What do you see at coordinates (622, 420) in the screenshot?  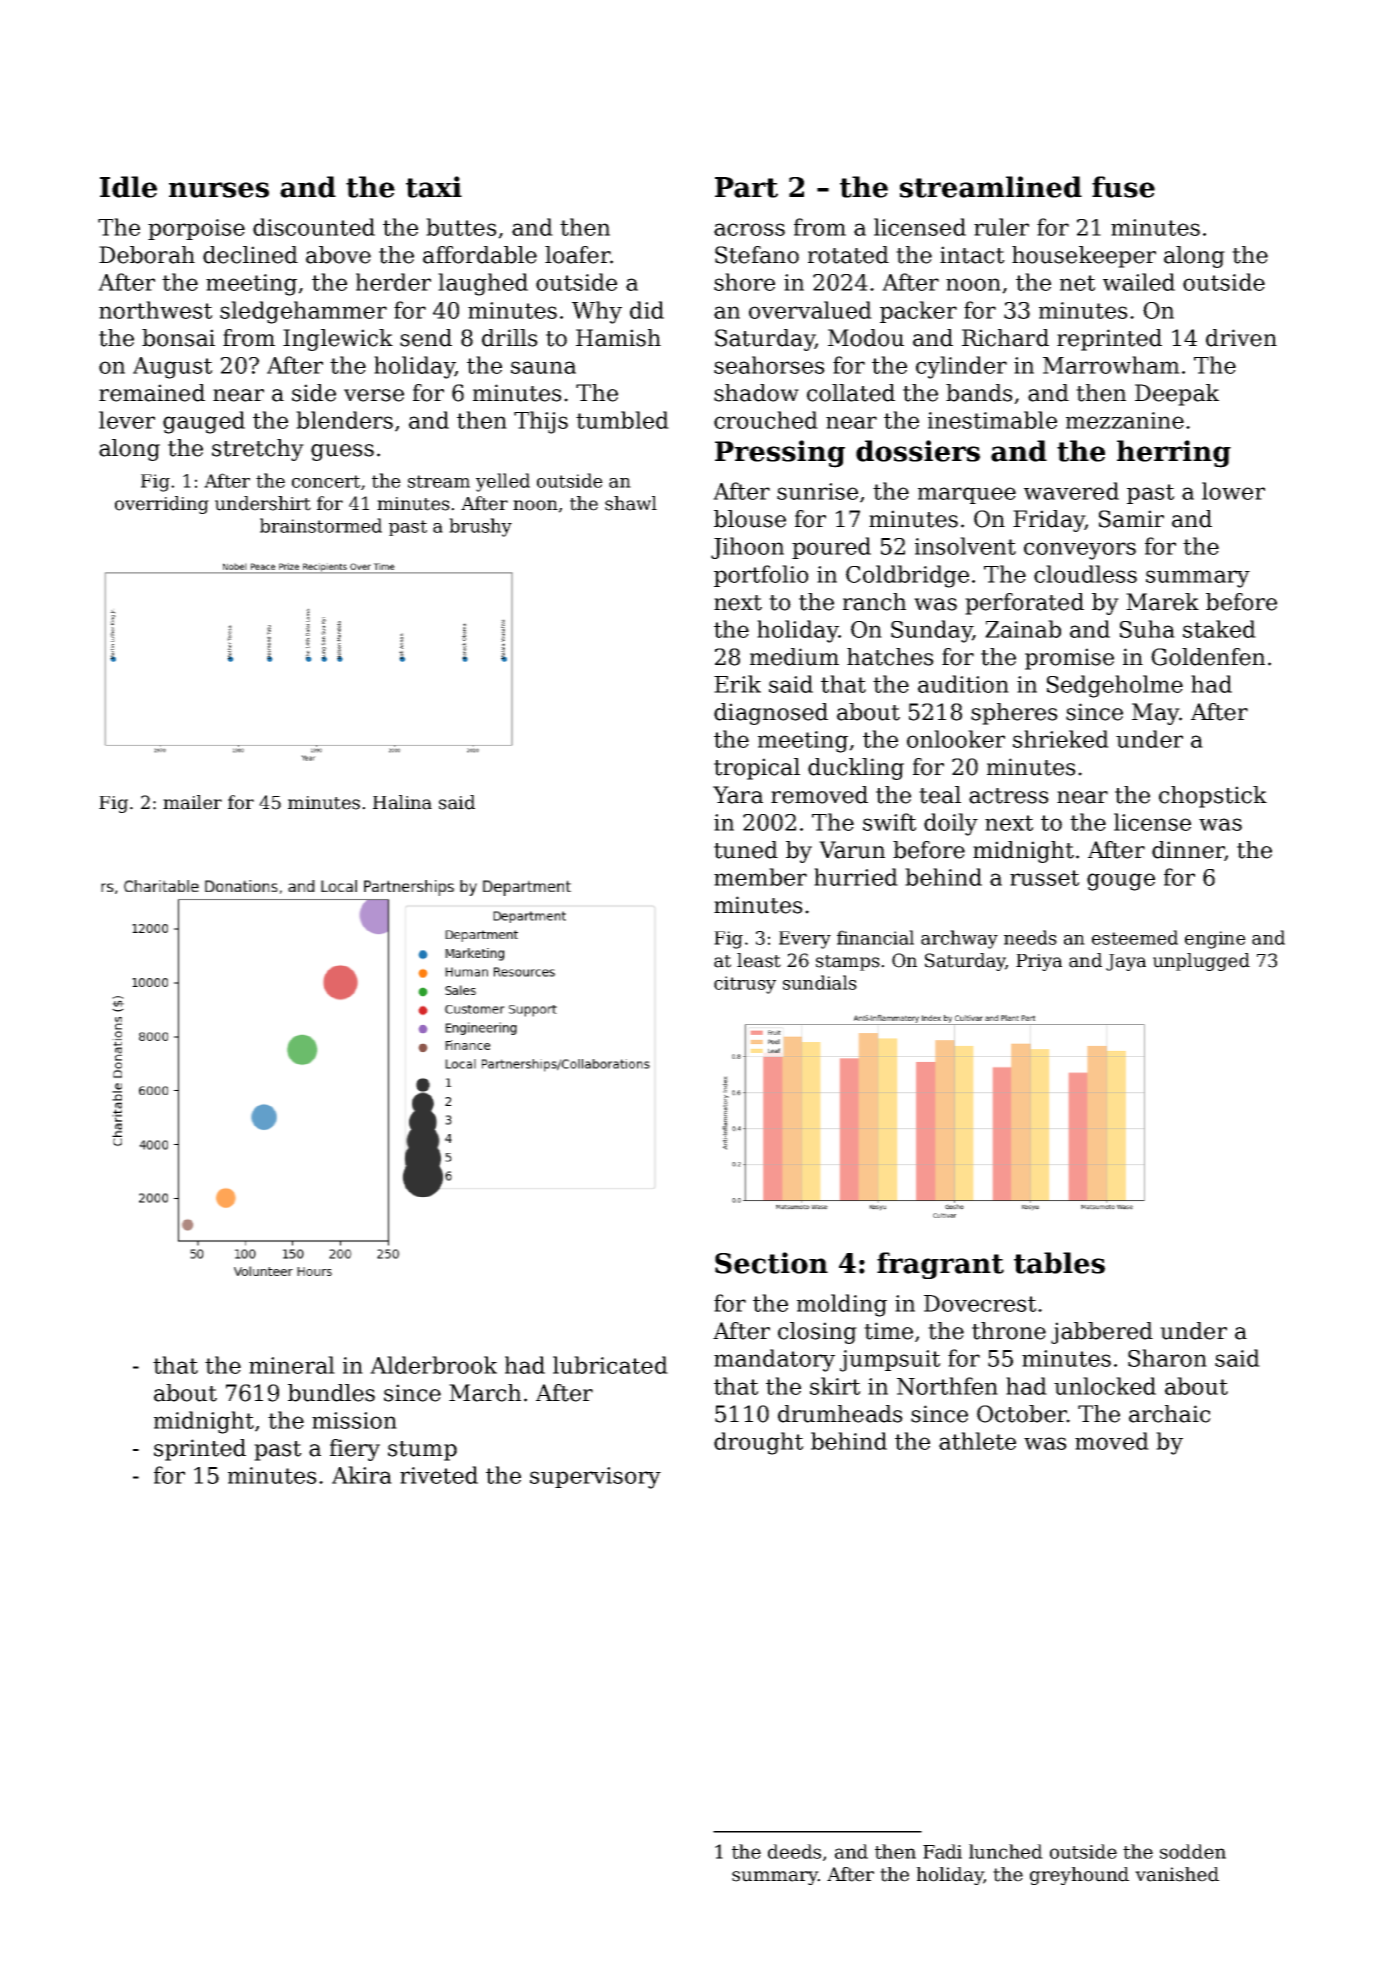 I see `tumbled` at bounding box center [622, 420].
